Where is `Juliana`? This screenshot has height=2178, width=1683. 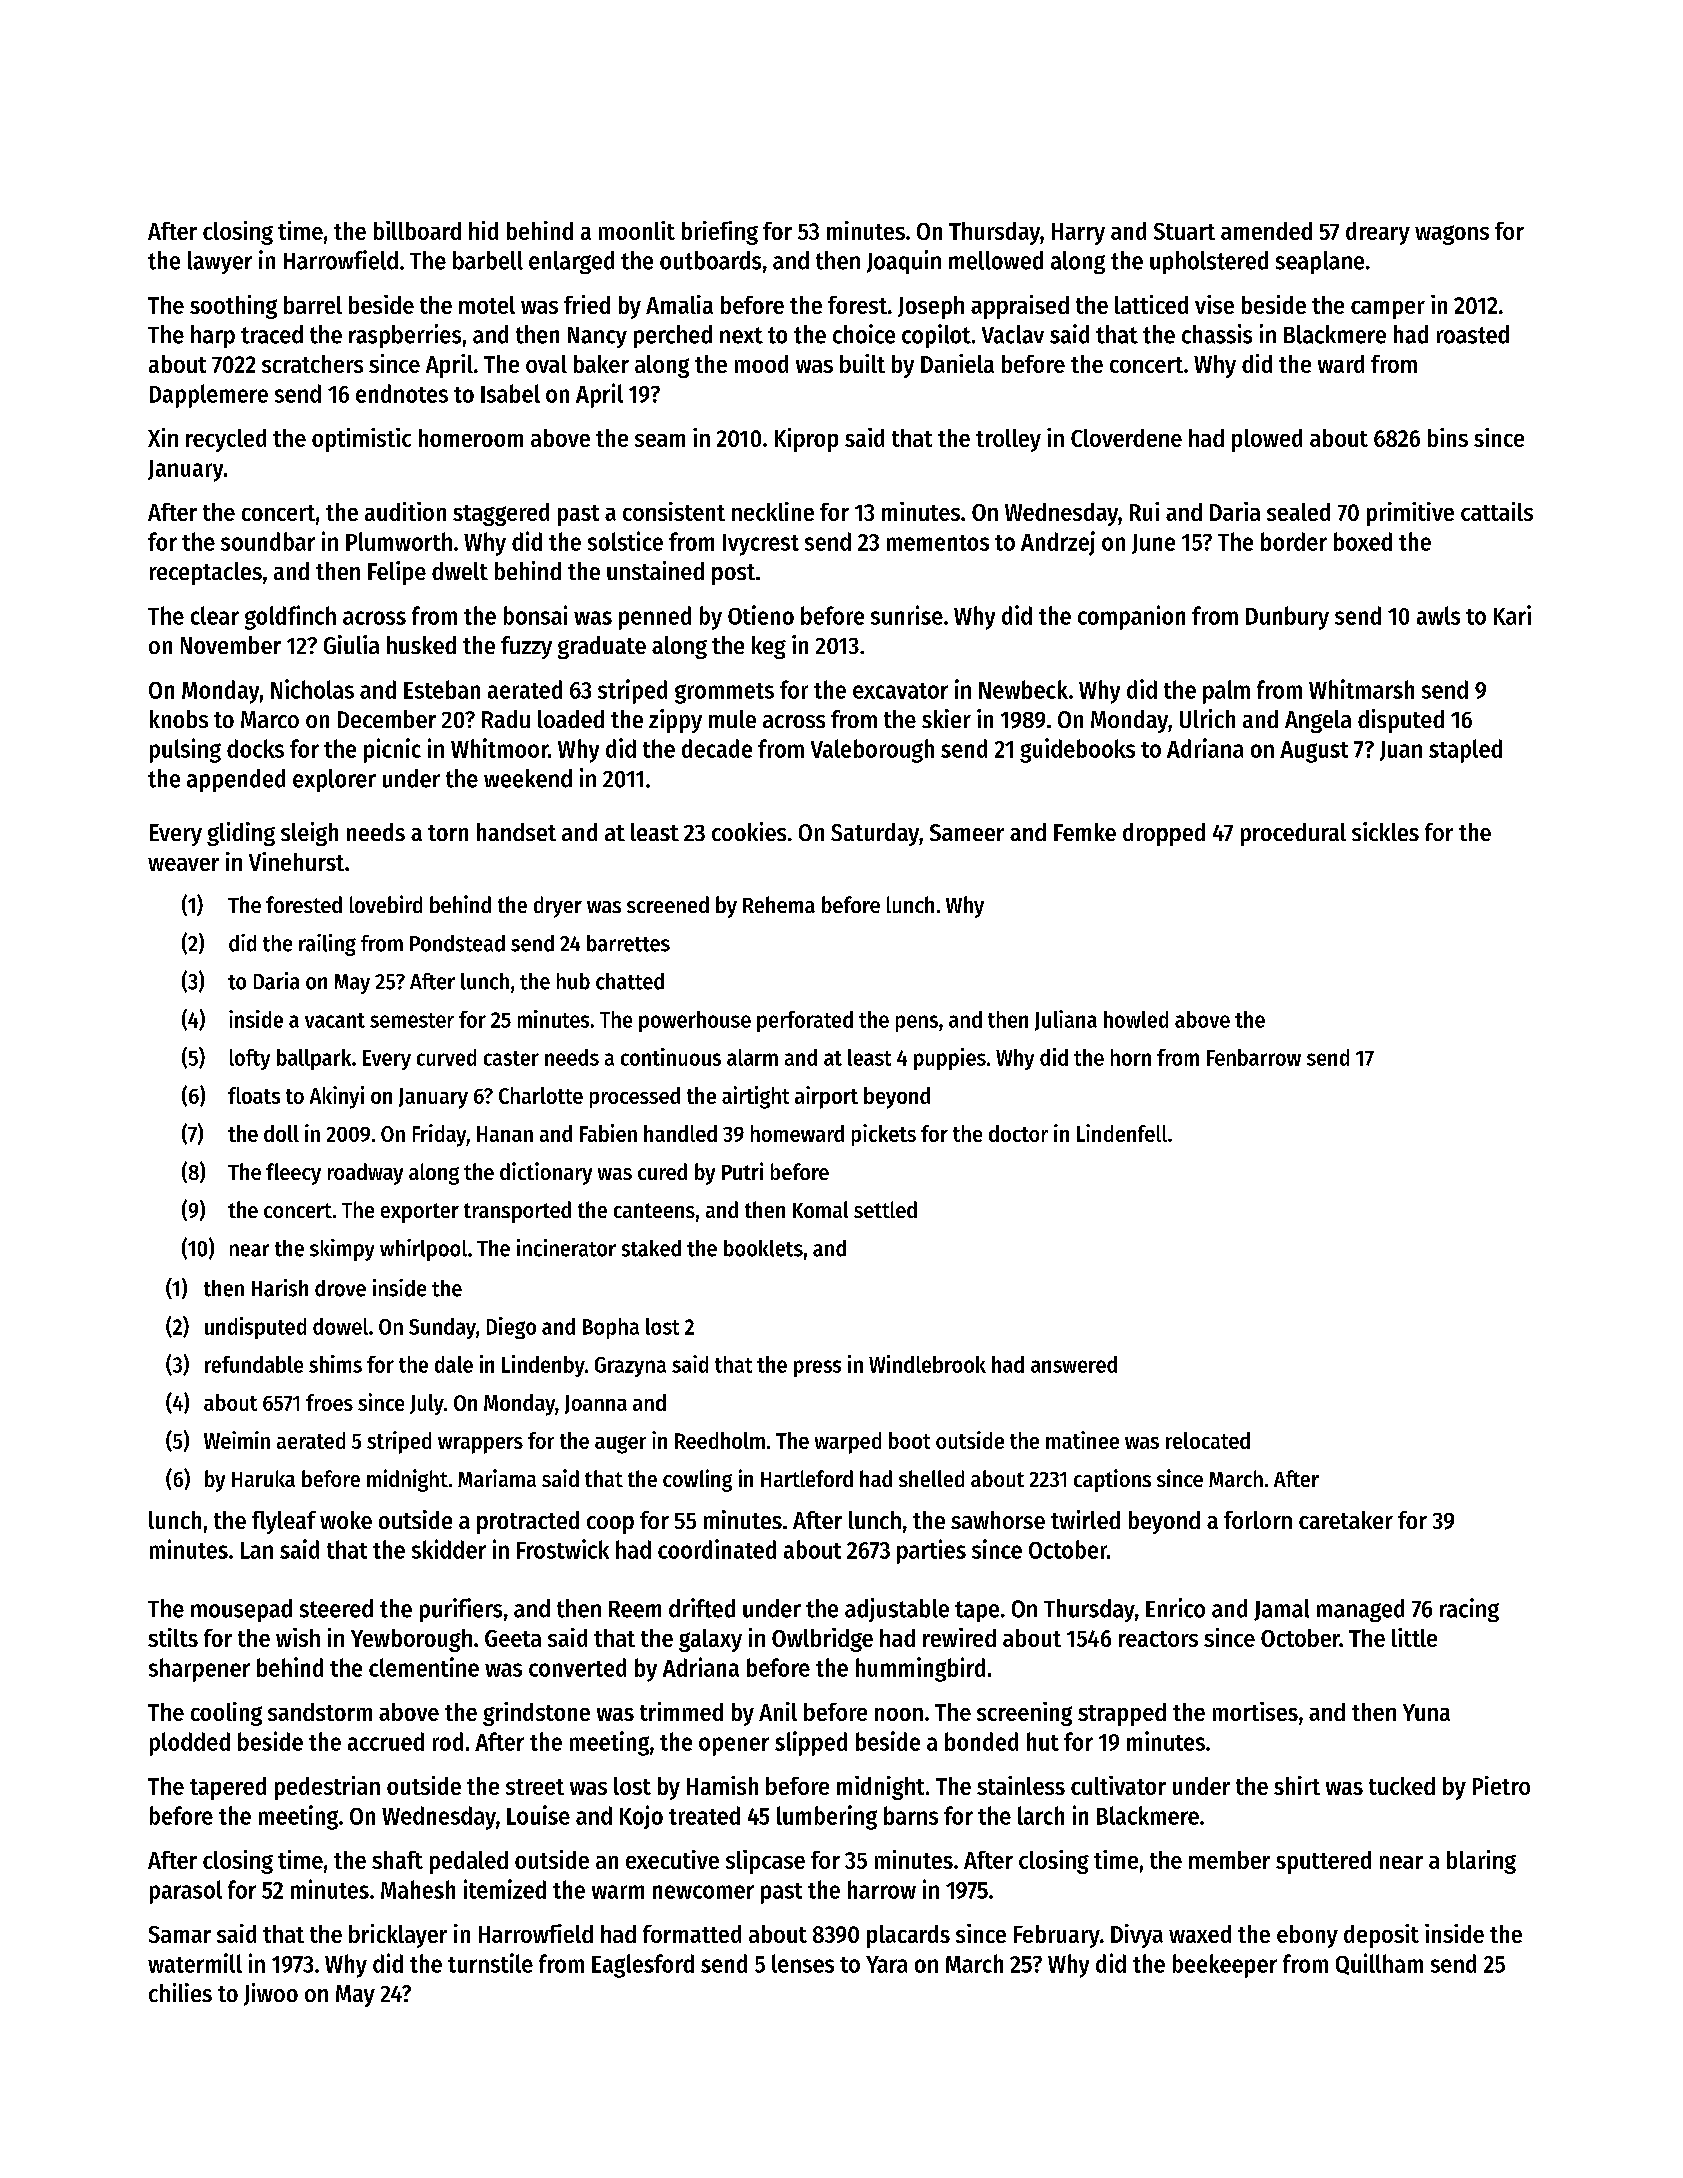
Juliana is located at coordinates (1066, 1020).
